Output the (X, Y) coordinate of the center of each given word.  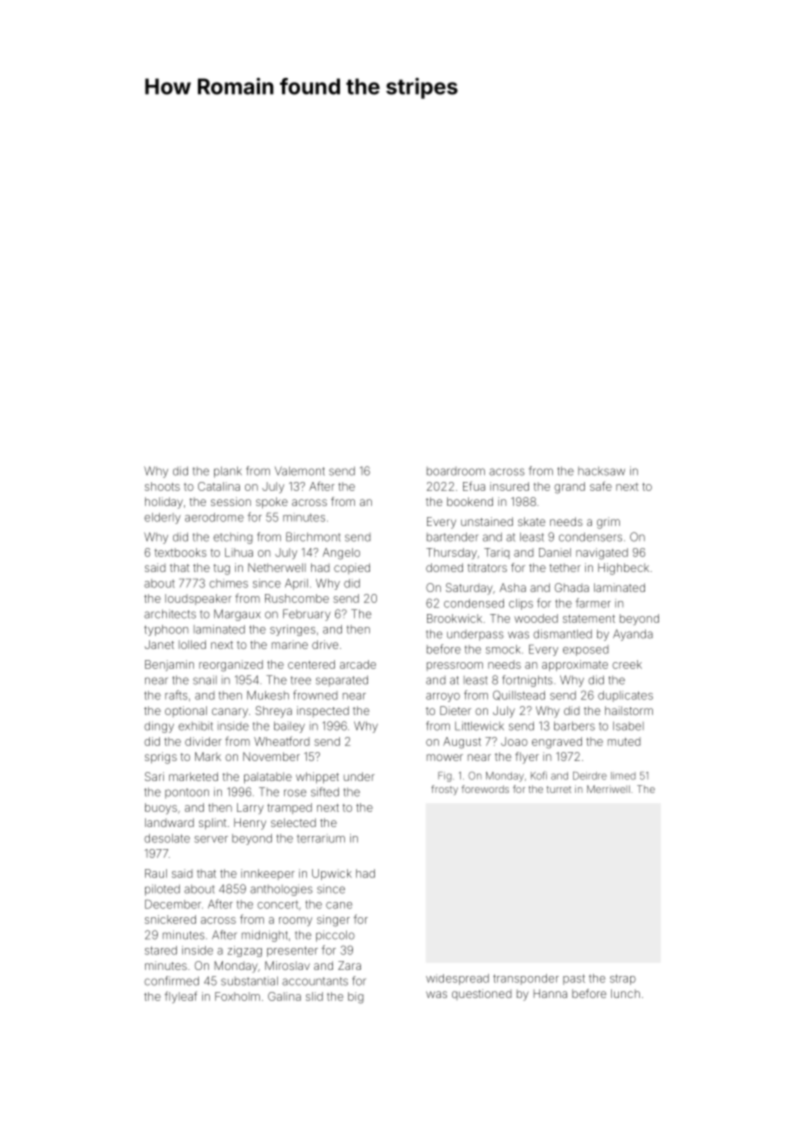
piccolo (335, 936)
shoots (162, 486)
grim (608, 523)
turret (559, 789)
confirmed (171, 981)
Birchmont (313, 537)
